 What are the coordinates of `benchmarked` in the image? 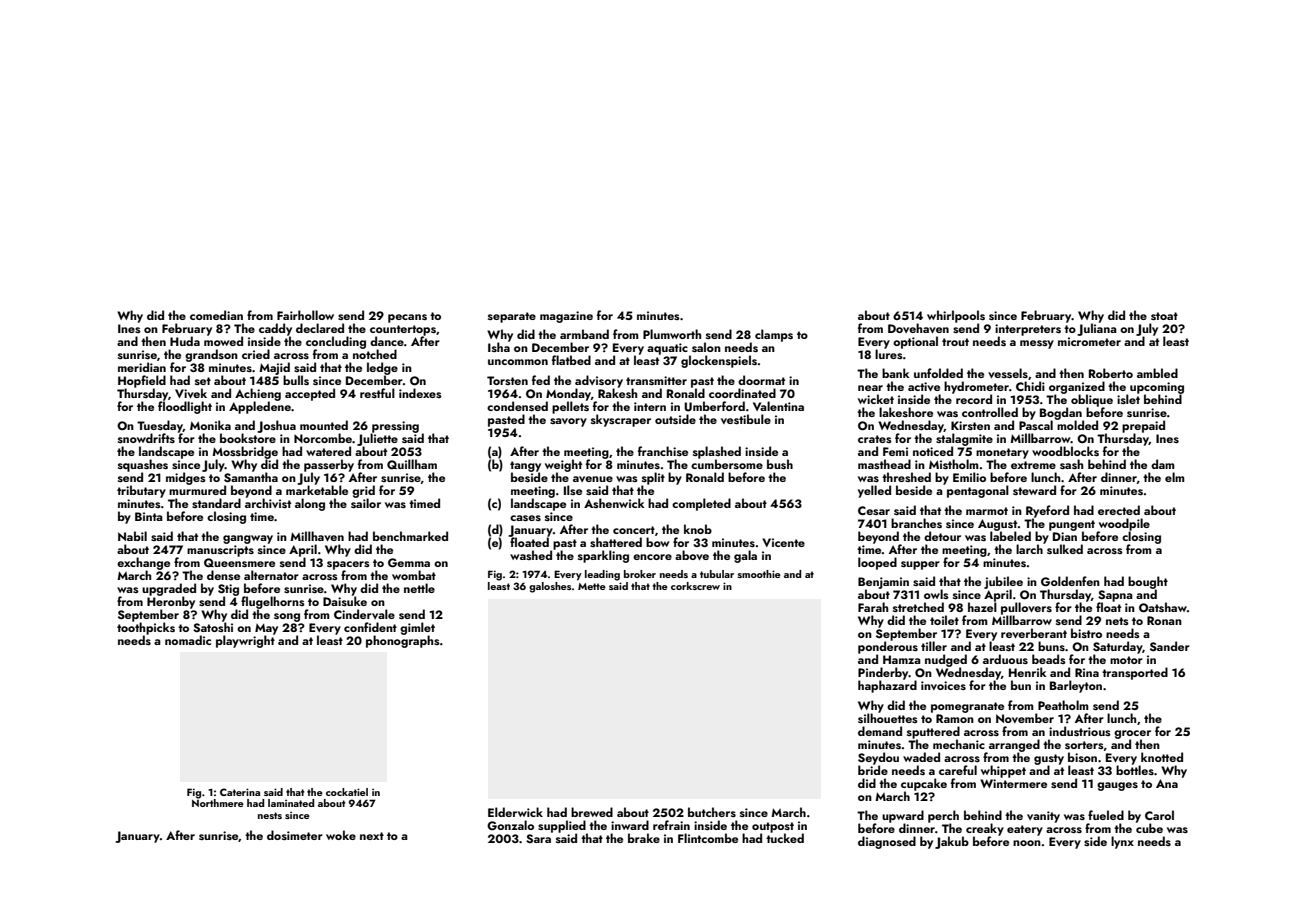 It's located at (410, 536).
